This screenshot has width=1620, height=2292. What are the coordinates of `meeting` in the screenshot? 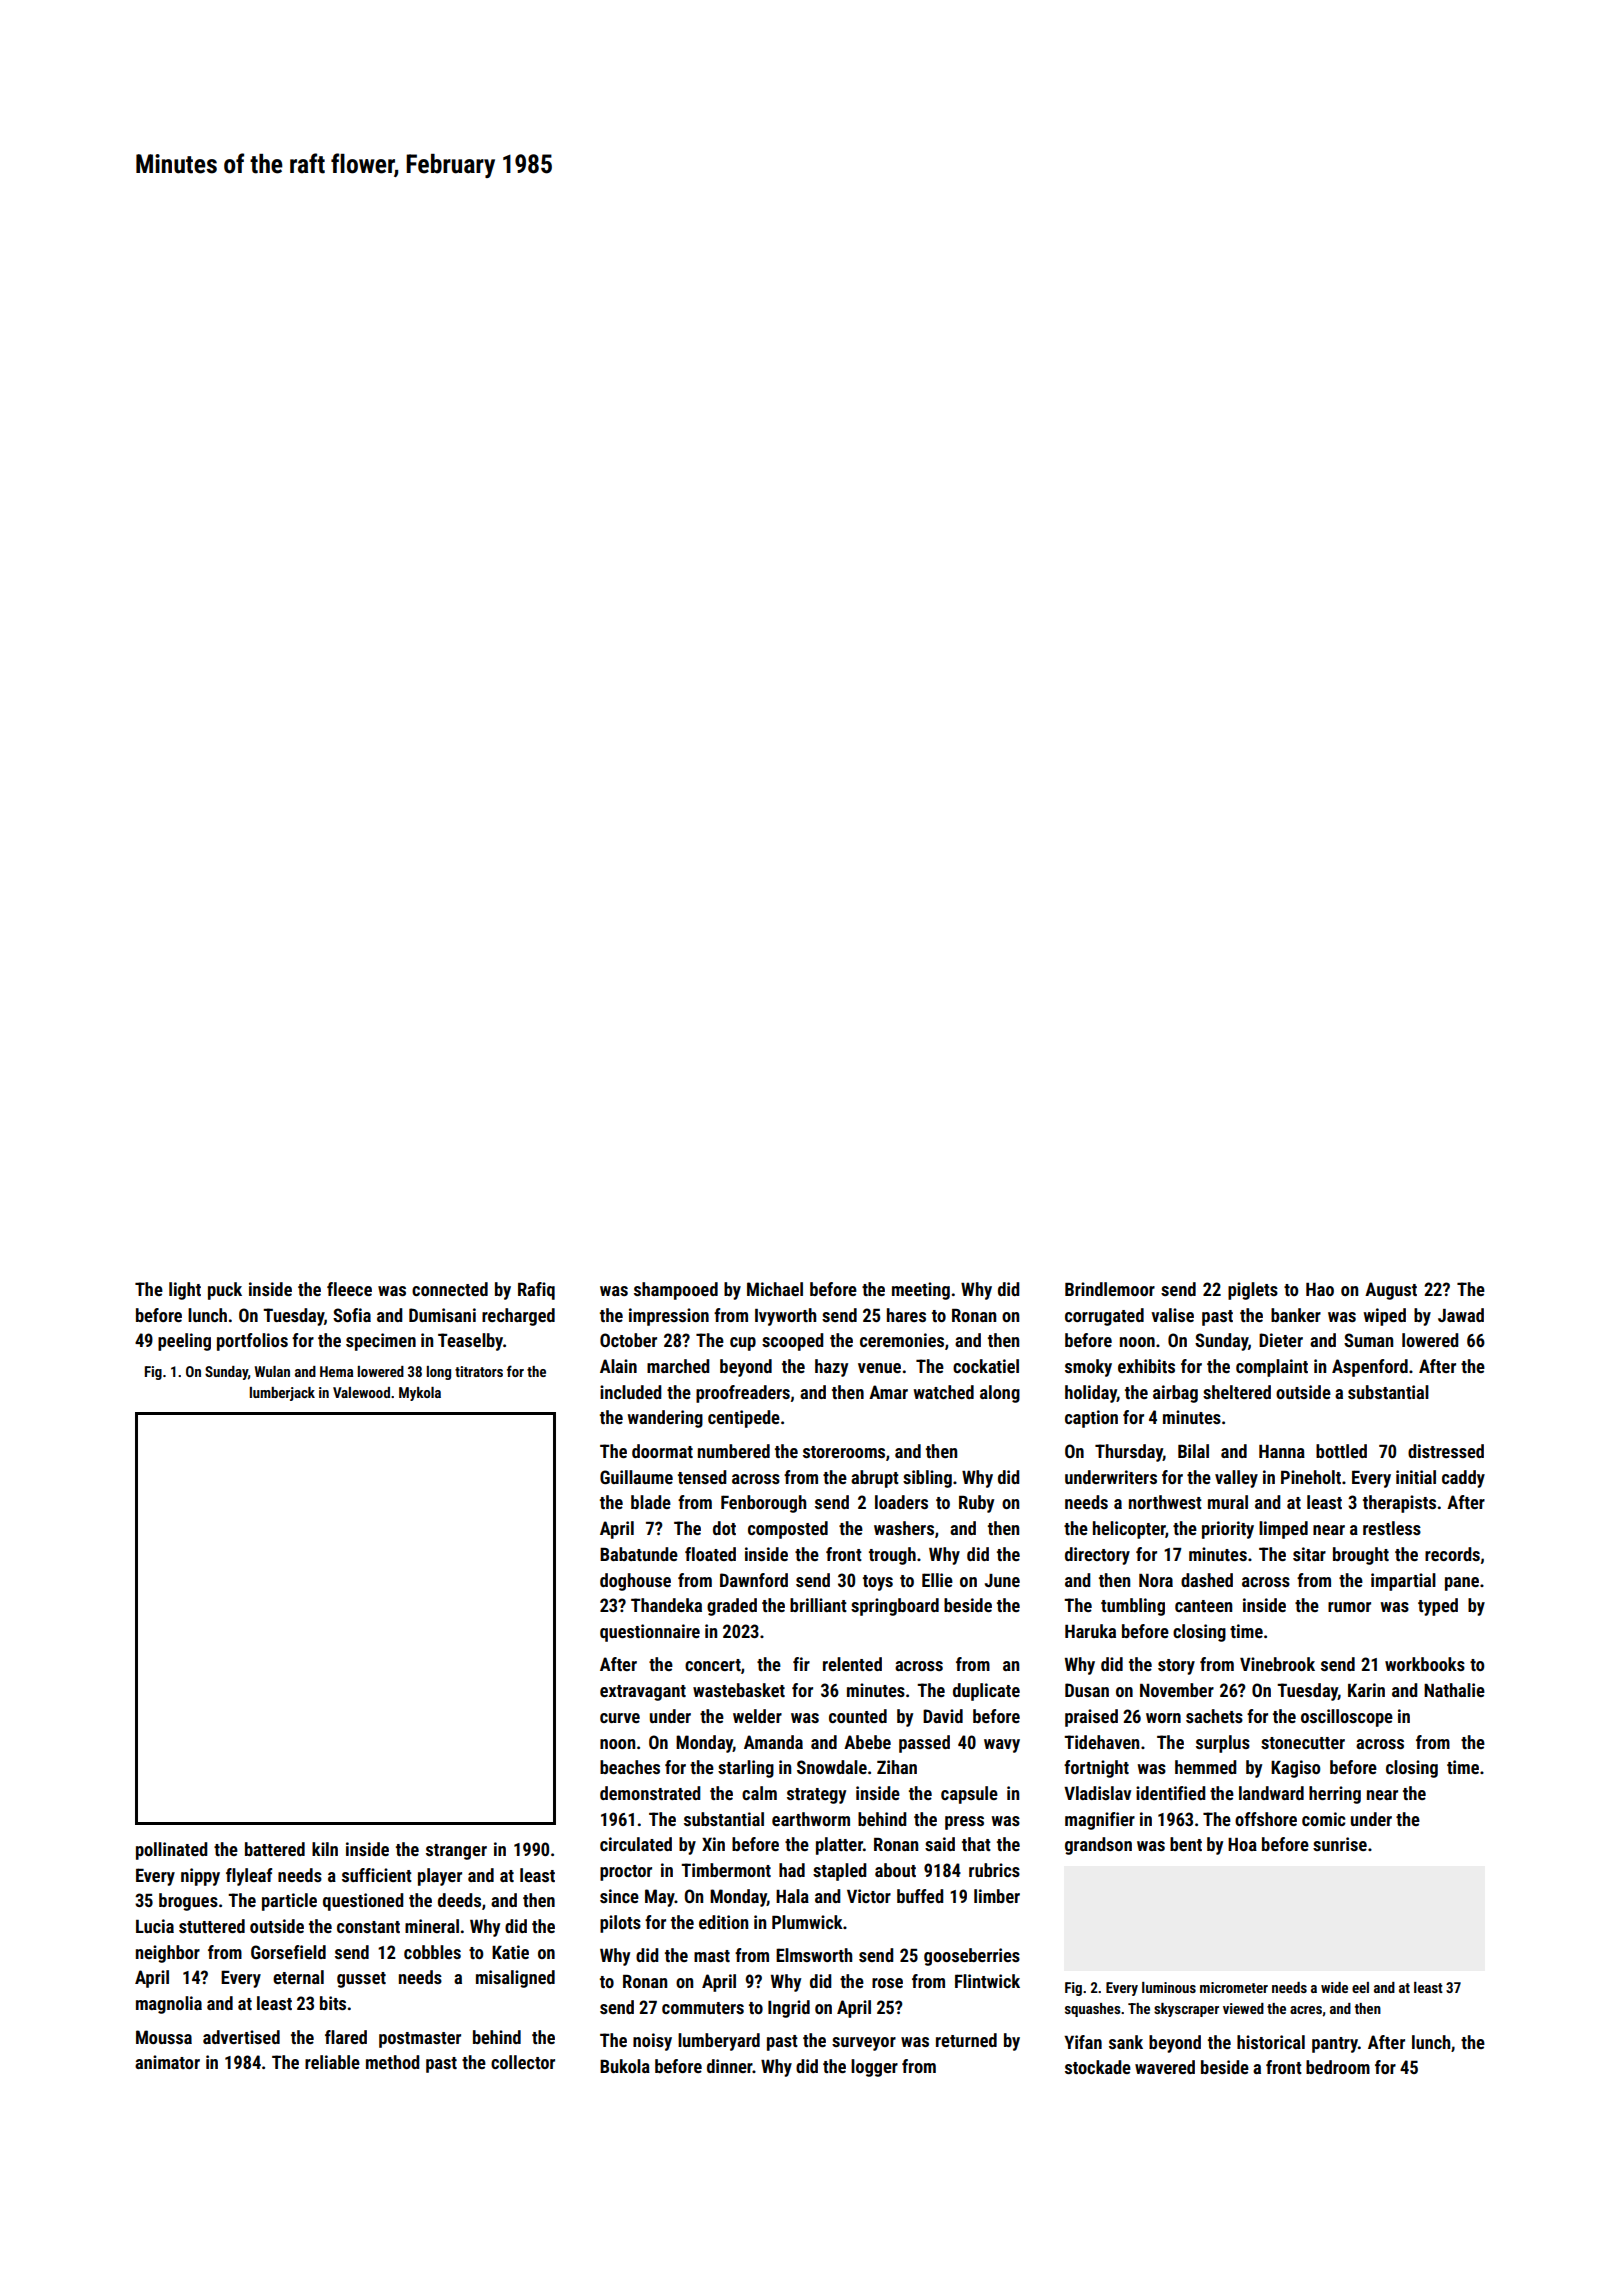 It's located at (921, 1291).
